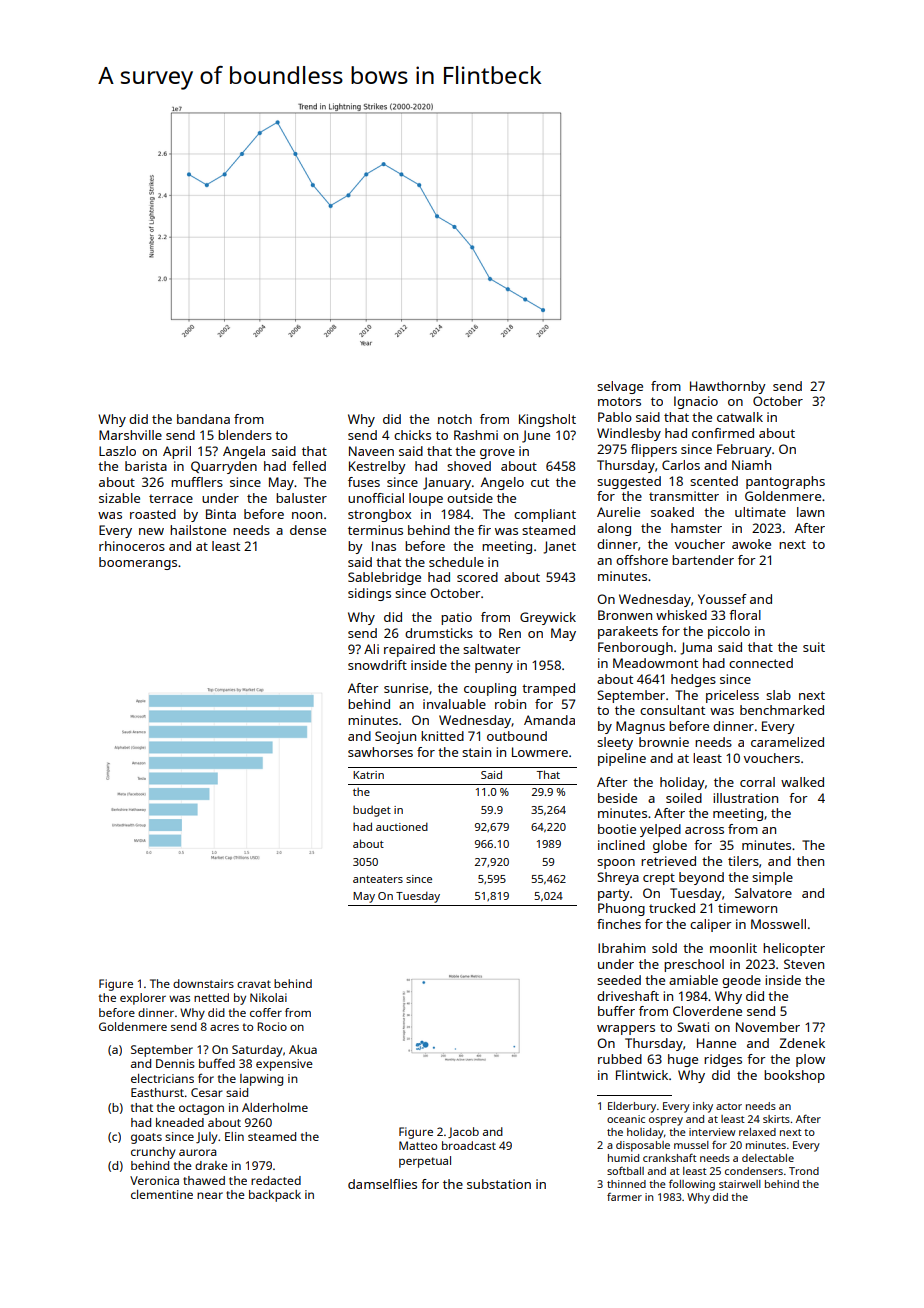 Image resolution: width=924 pixels, height=1308 pixels. I want to click on Katrin, so click(368, 775).
